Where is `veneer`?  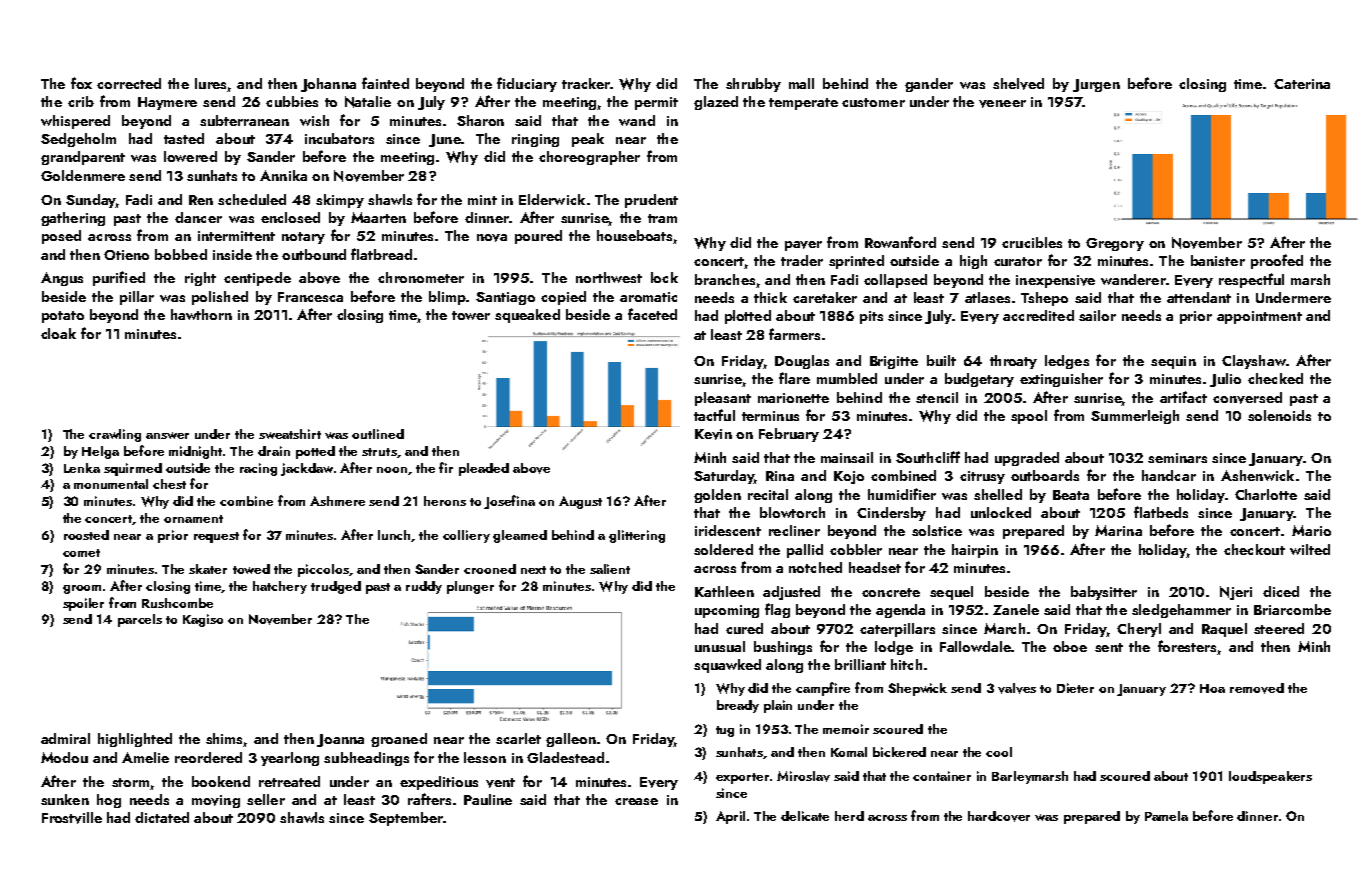
veneer is located at coordinates (1002, 104).
